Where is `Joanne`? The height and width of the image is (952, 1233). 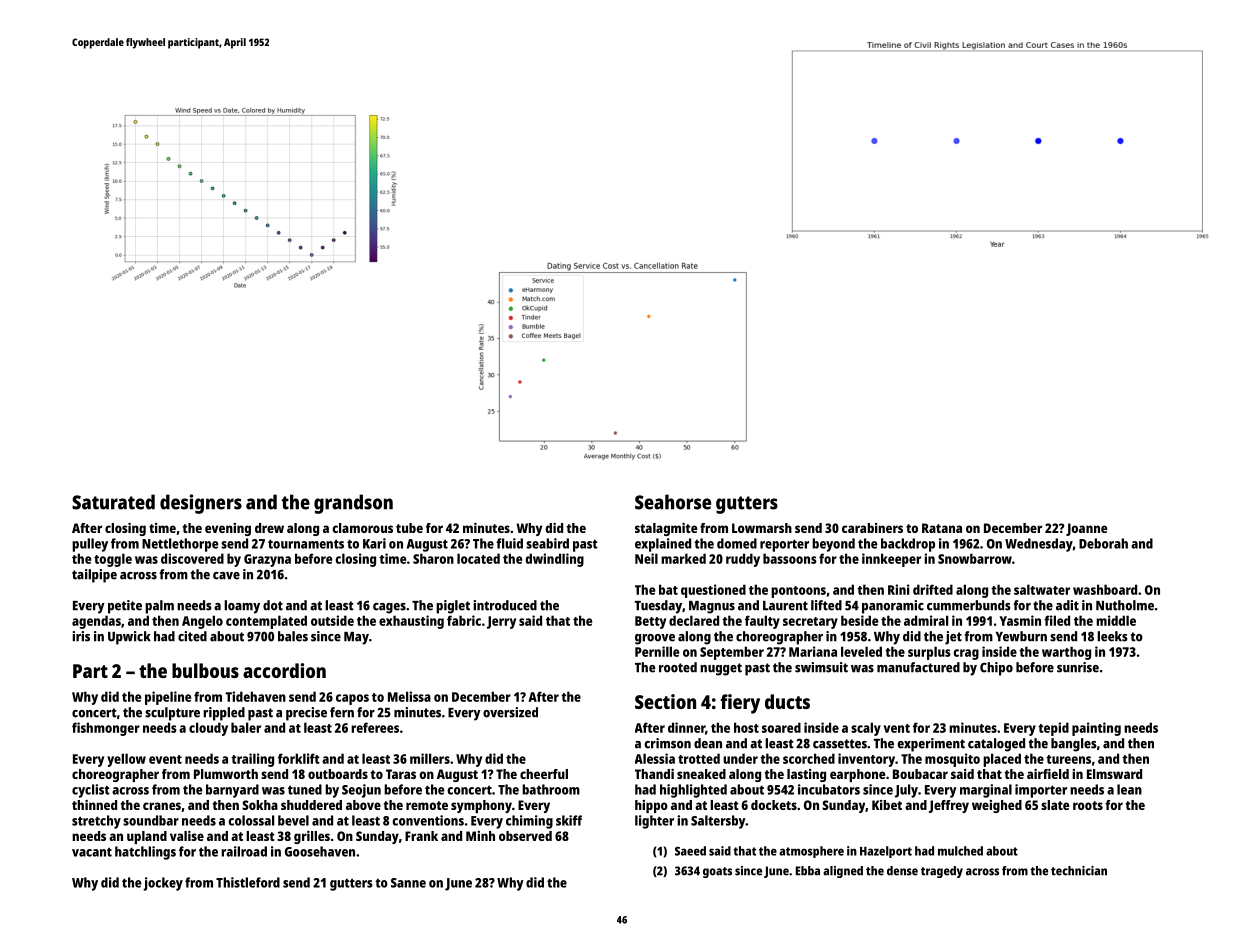 Joanne is located at coordinates (1087, 529).
